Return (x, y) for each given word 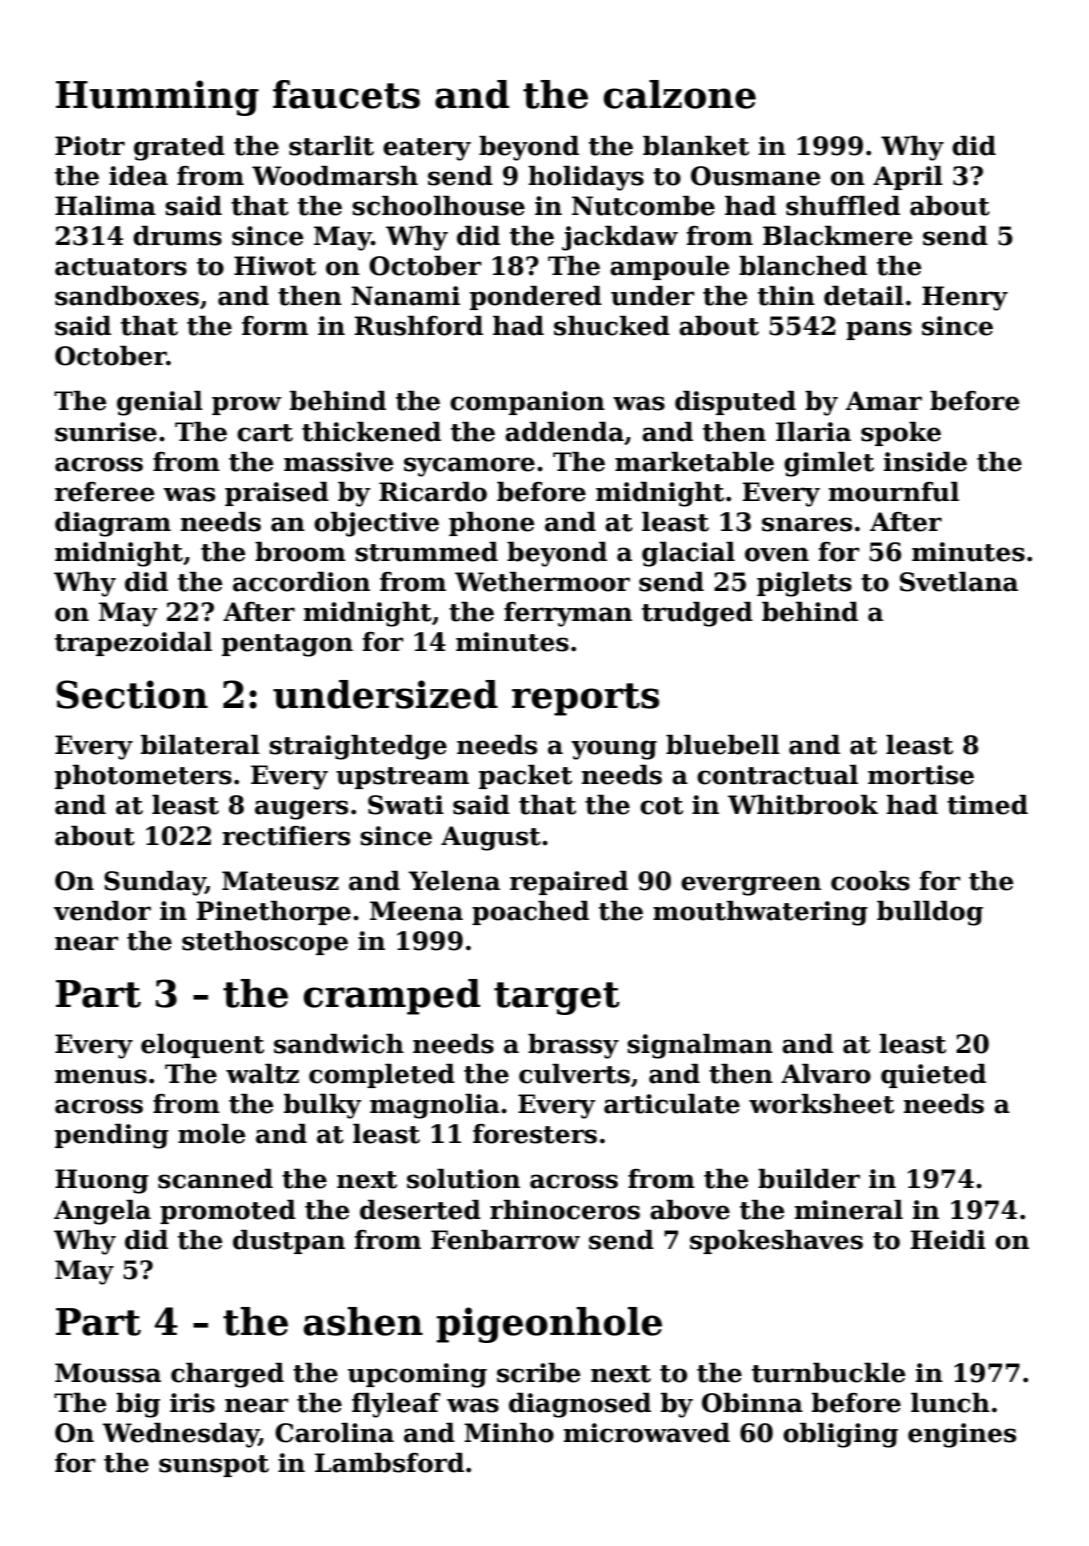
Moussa (108, 1373)
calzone (680, 94)
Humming (157, 98)
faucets (346, 94)
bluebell (723, 745)
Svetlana (959, 582)
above (690, 1210)
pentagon (287, 645)
